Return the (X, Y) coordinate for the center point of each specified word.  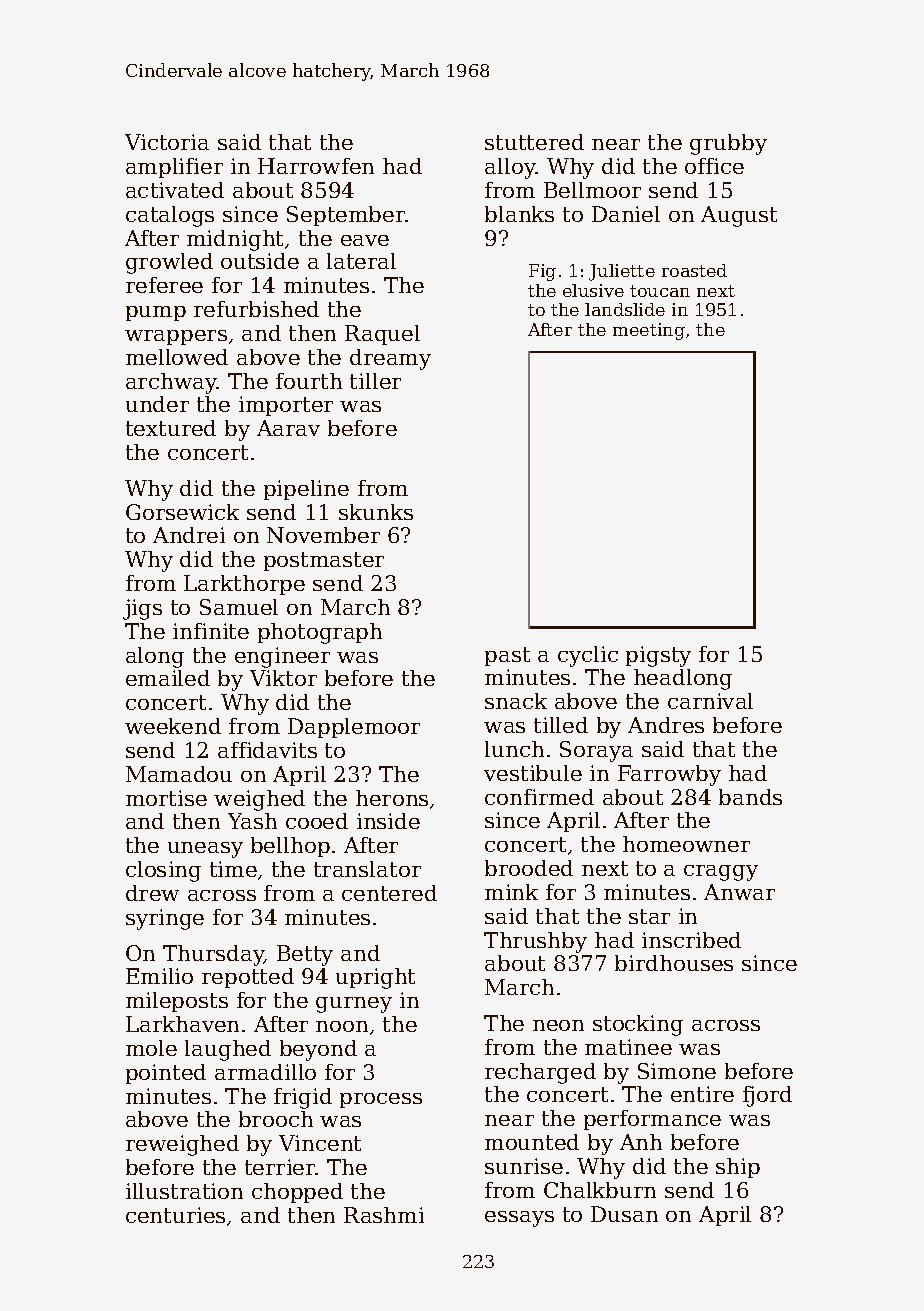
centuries (175, 1215)
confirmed (539, 797)
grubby (728, 144)
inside (388, 821)
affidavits (267, 750)
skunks (376, 512)
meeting (649, 331)
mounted (532, 1142)
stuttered (534, 142)
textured (171, 428)
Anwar (739, 892)
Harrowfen (316, 166)
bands (750, 797)
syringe (165, 919)
